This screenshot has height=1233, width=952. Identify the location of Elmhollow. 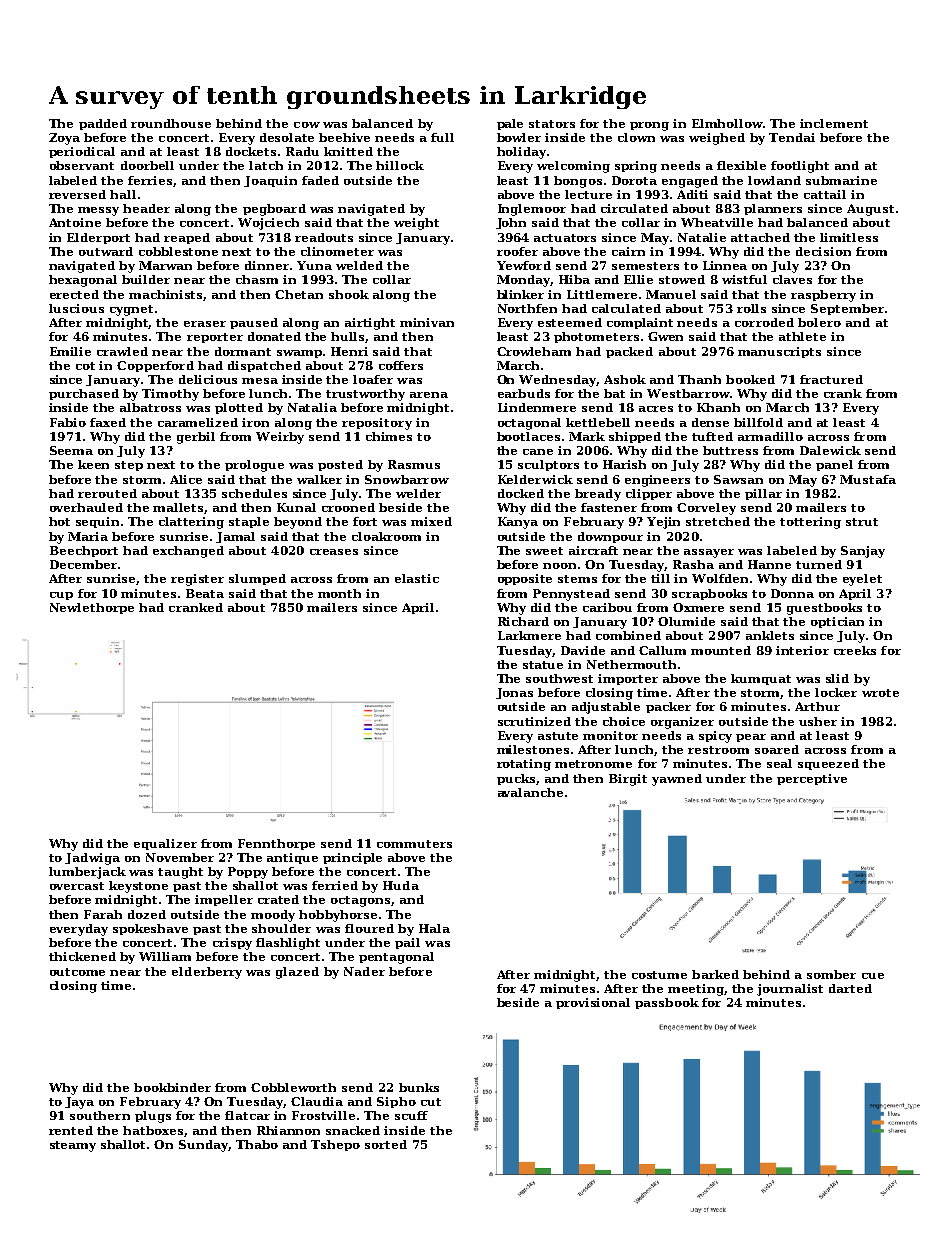
(727, 123).
